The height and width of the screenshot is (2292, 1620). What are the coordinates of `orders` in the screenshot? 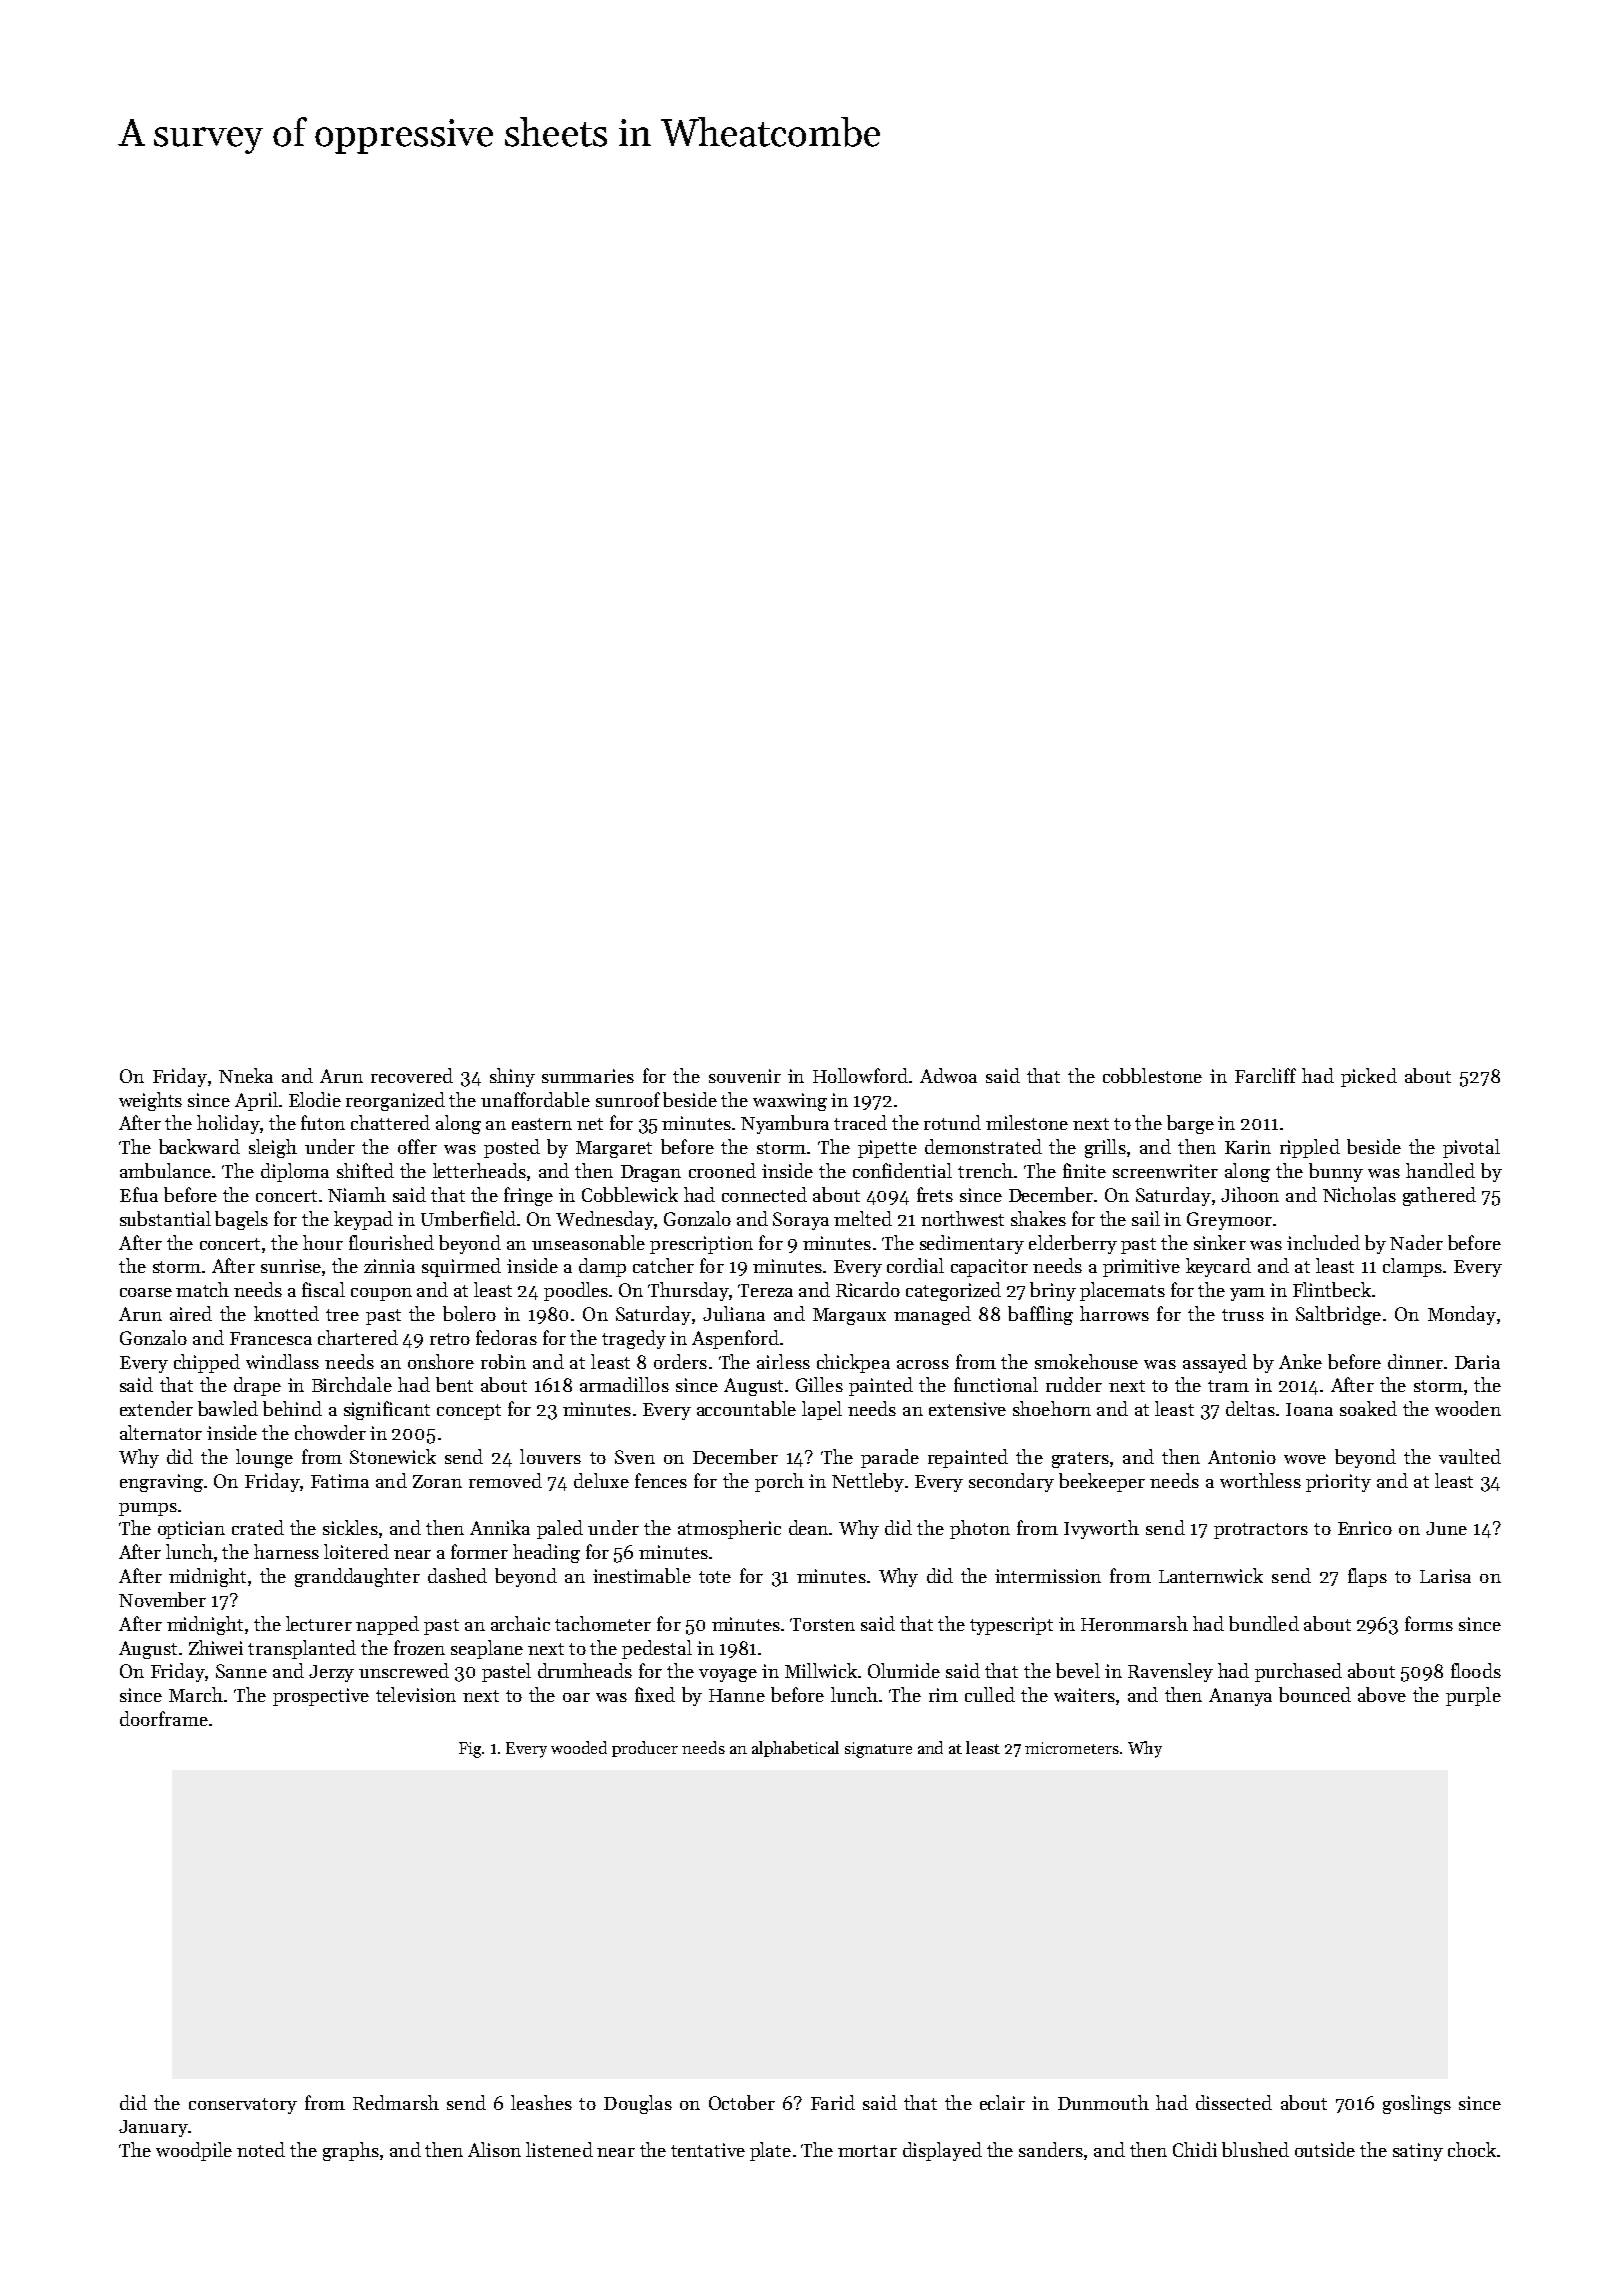 It's located at (680, 1361).
